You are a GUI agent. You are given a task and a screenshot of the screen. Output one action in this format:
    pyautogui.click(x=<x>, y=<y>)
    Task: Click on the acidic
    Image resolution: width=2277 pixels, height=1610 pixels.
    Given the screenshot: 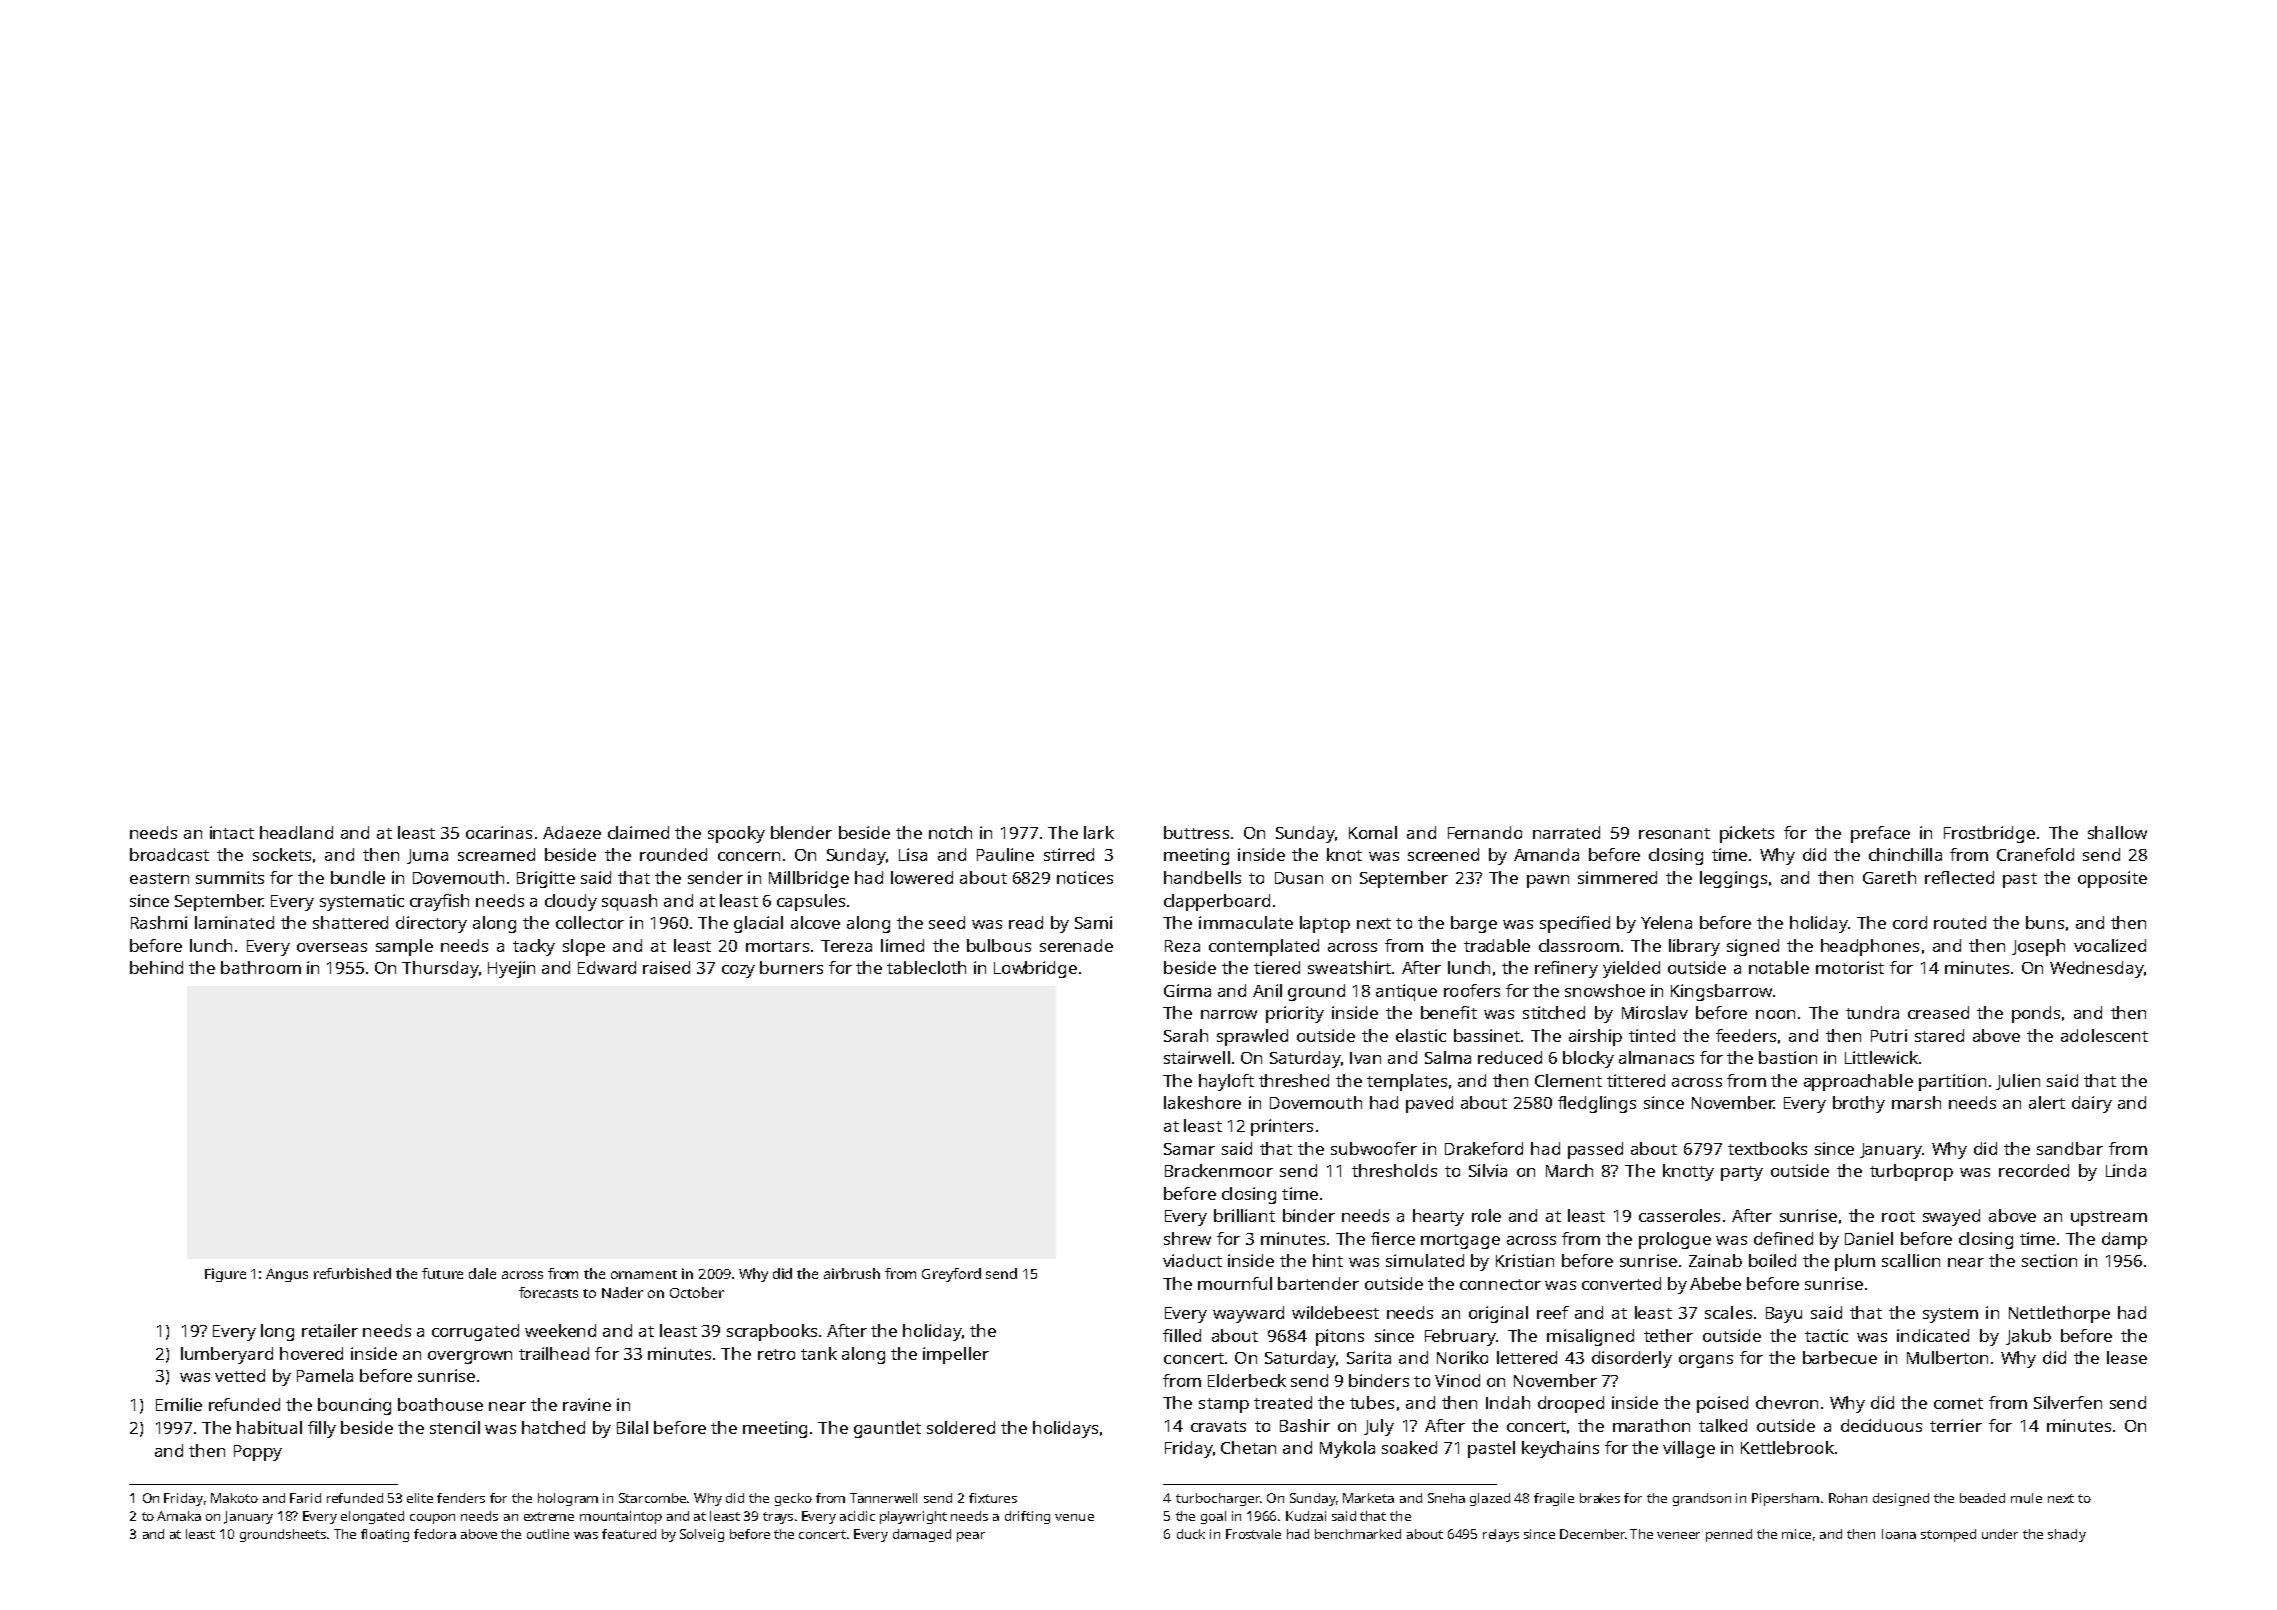 What is the action you would take?
    pyautogui.click(x=857, y=1516)
